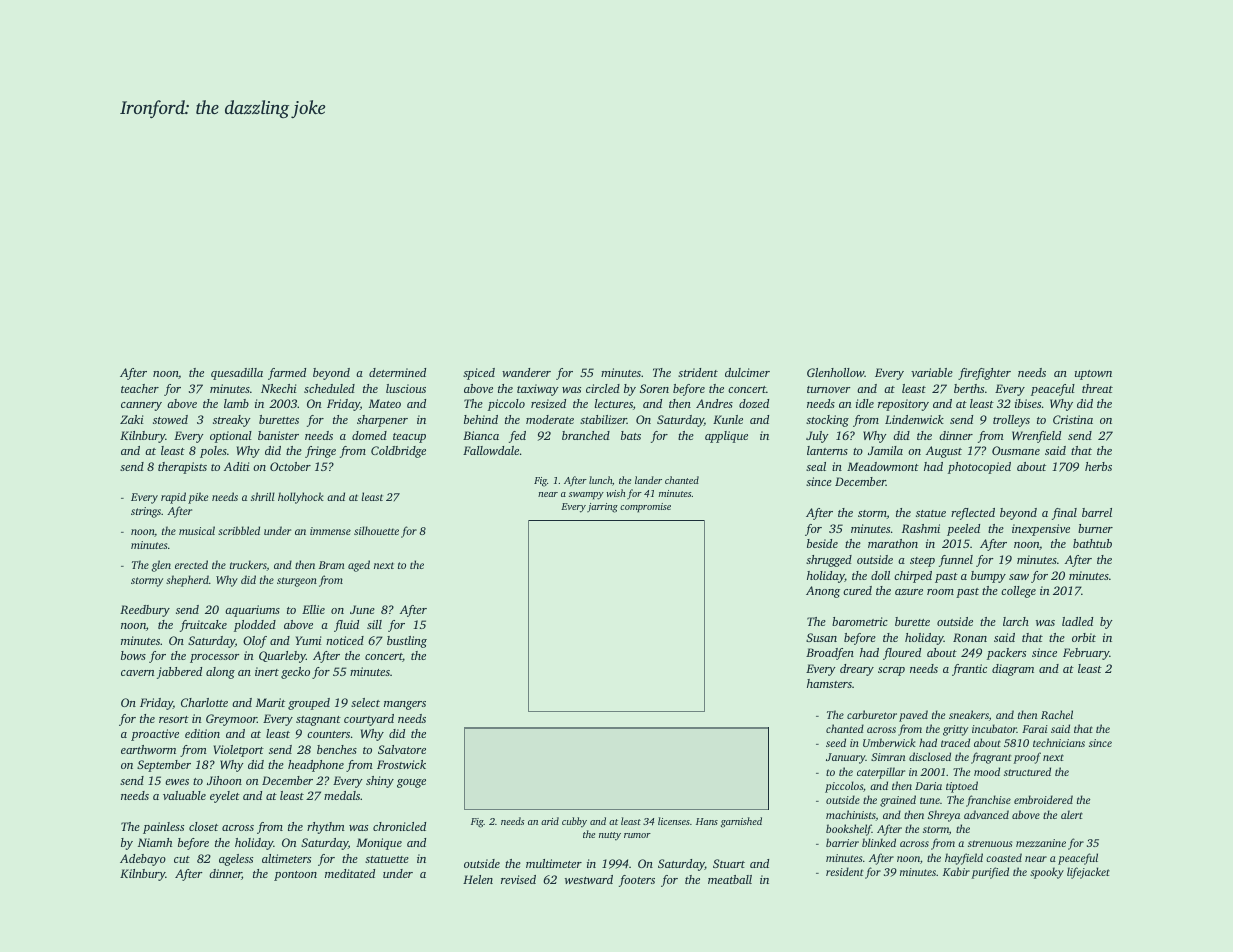 The width and height of the document is (1233, 952). I want to click on January, so click(846, 758).
